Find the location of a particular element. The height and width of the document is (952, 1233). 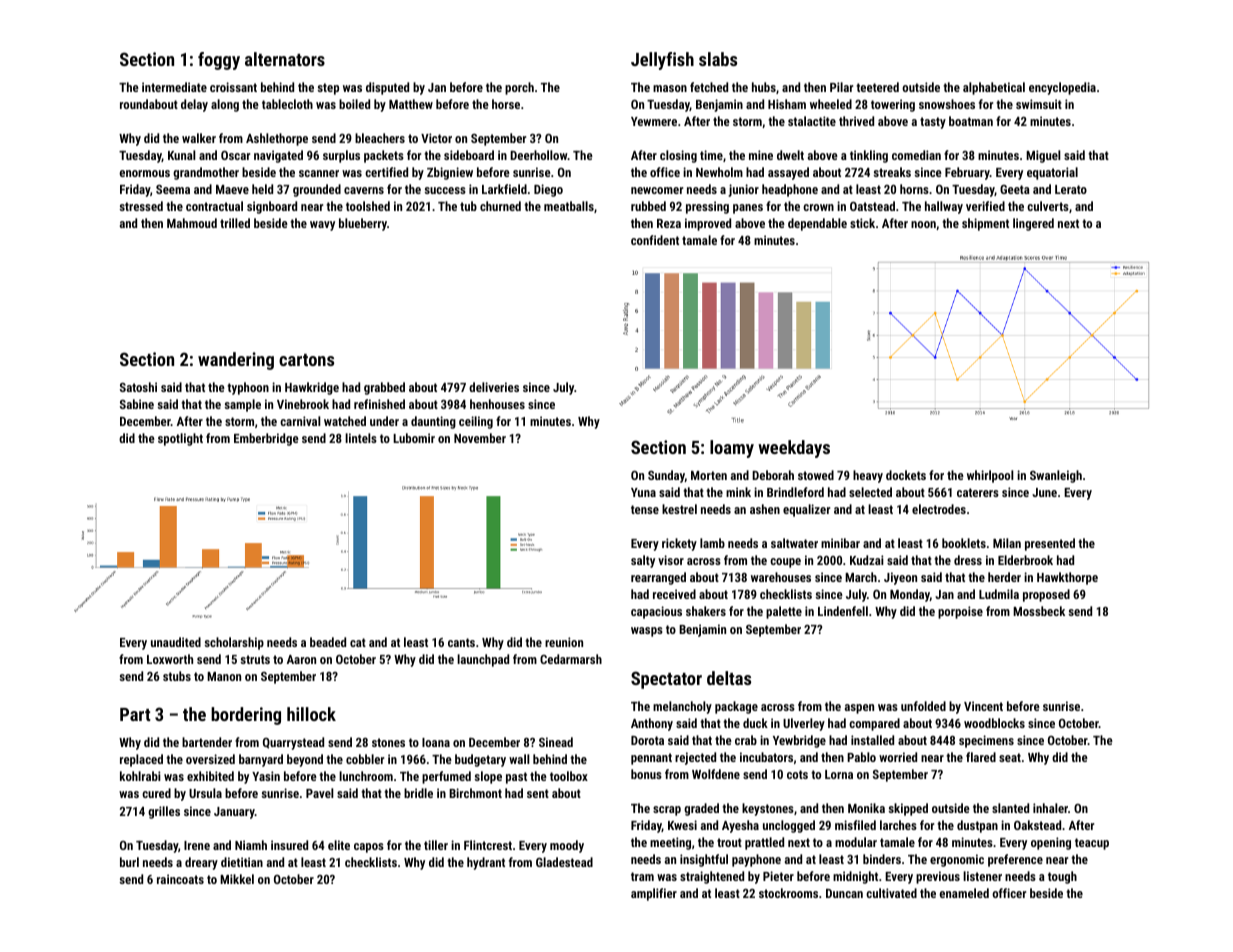

amplifier is located at coordinates (654, 894).
